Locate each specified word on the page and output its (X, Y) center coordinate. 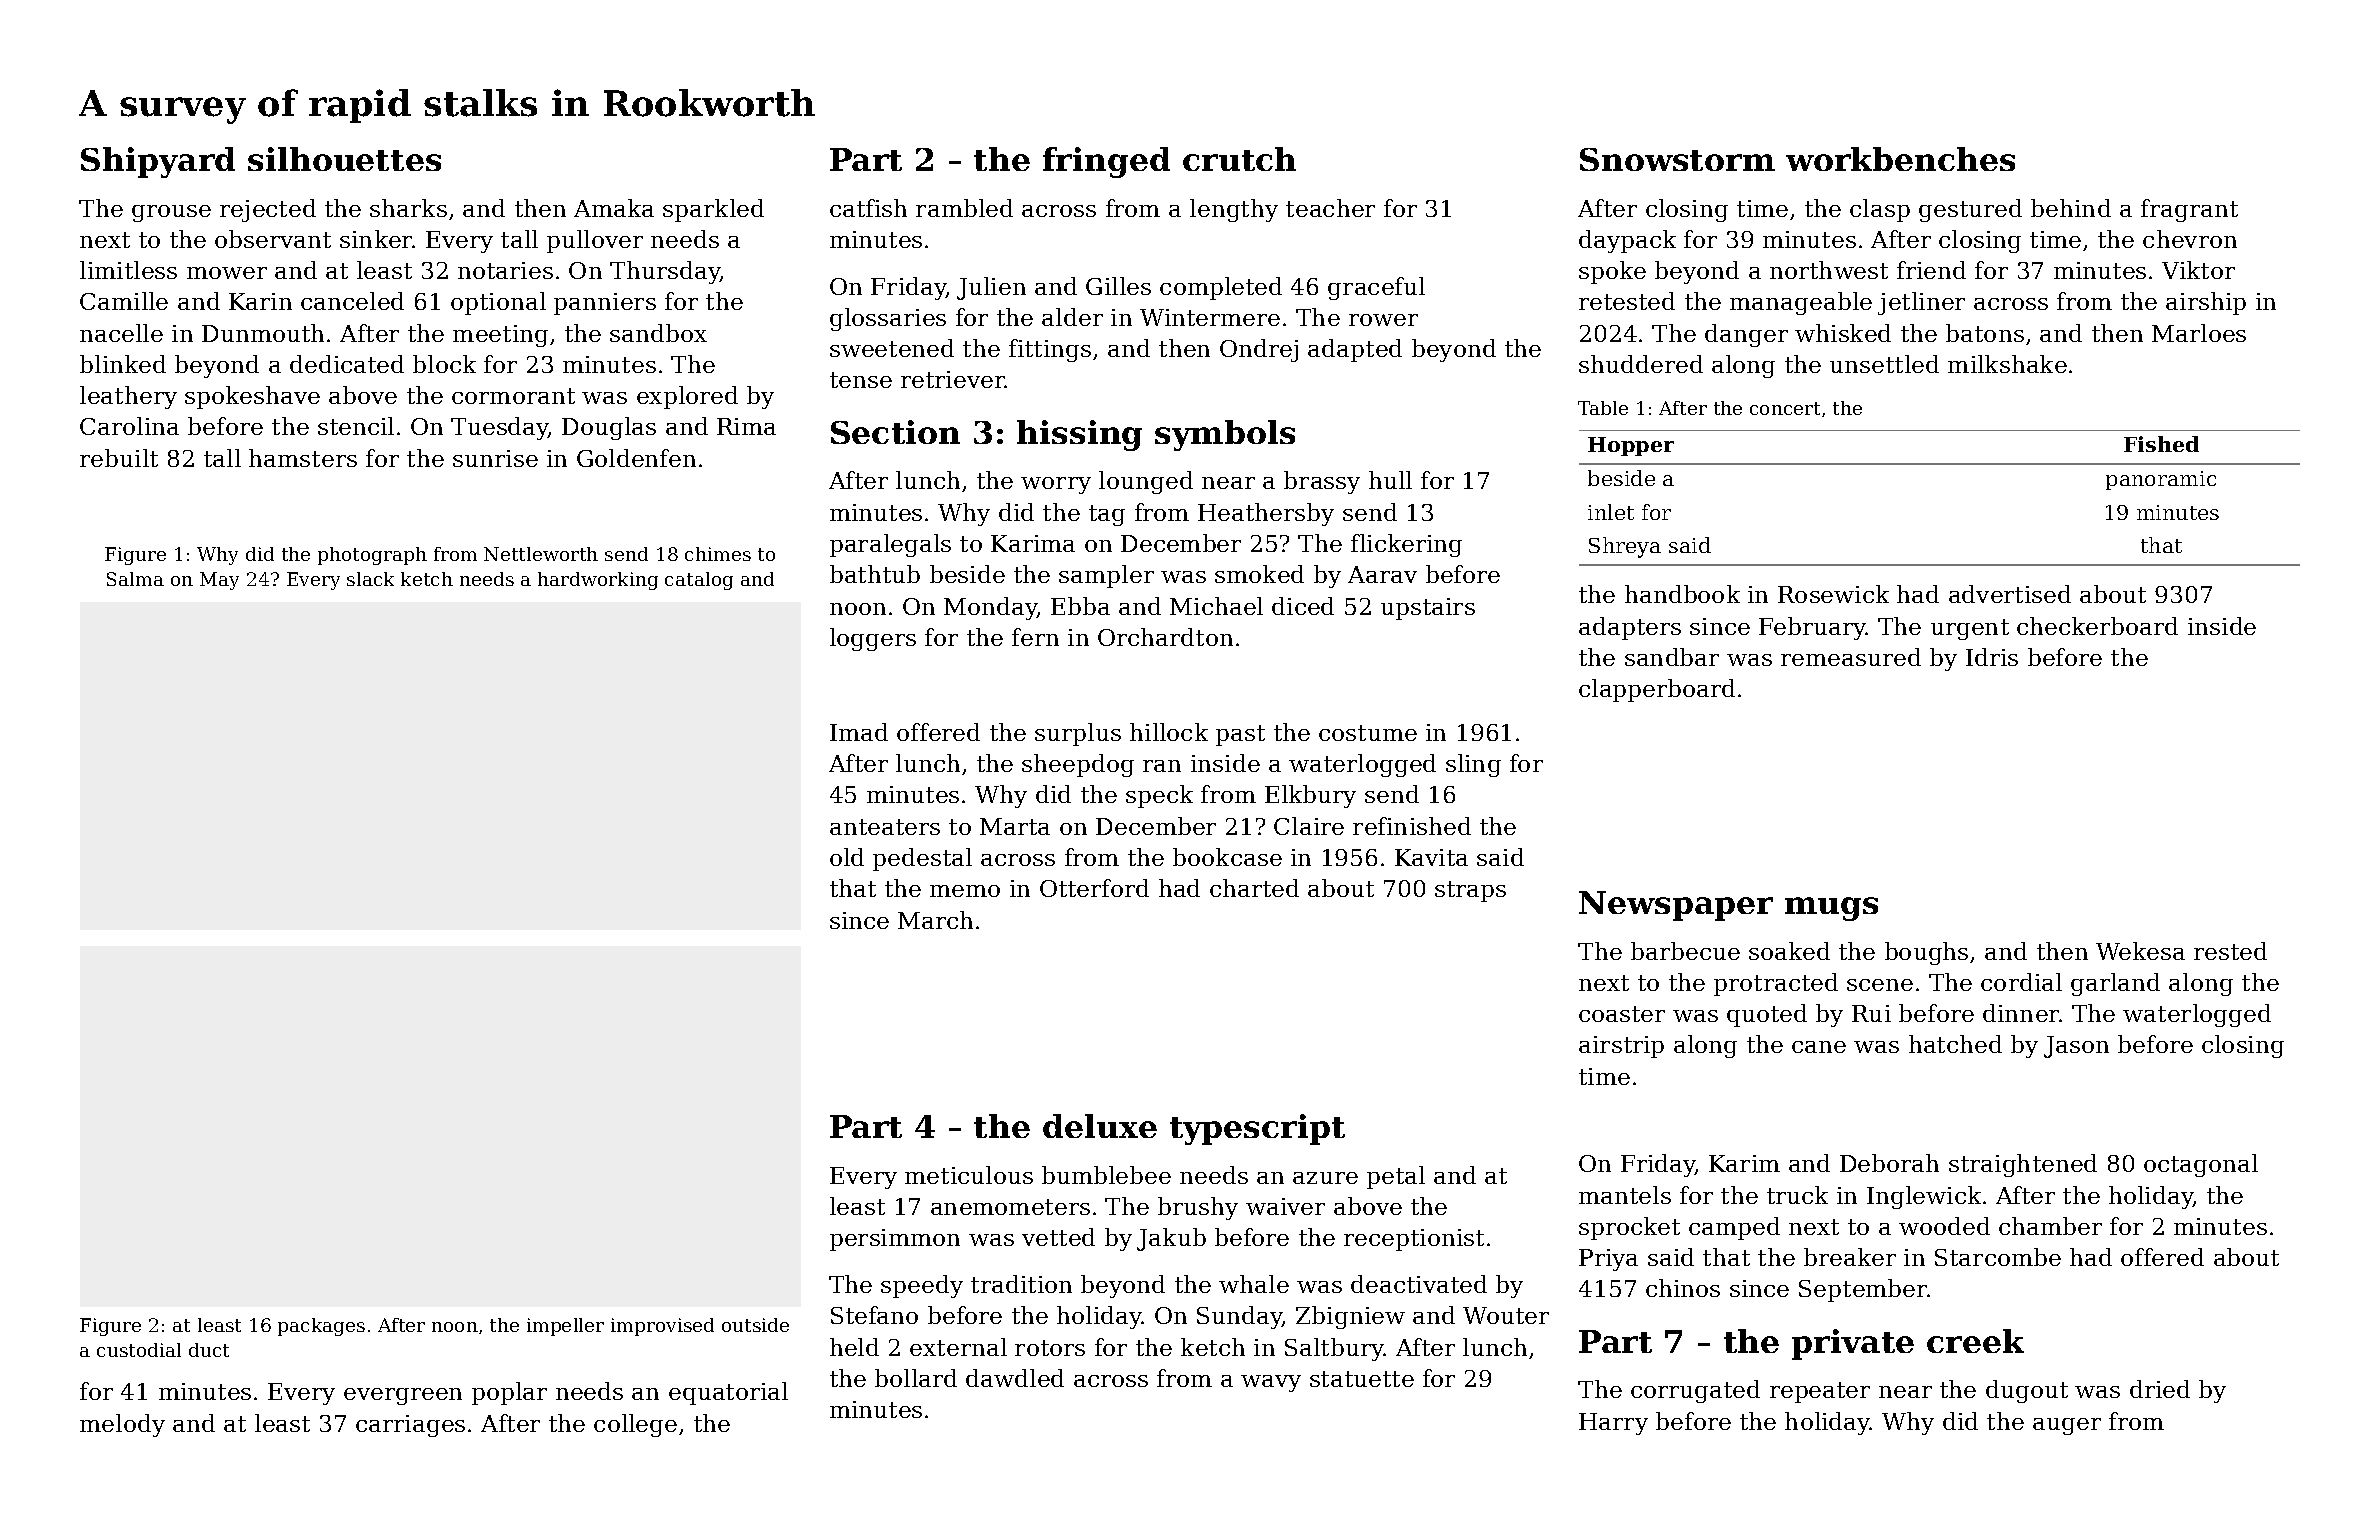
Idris (1992, 657)
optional (498, 303)
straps (1470, 891)
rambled (964, 208)
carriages (410, 1426)
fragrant (2189, 210)
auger (2067, 1426)
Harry (1613, 1424)
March (935, 920)
